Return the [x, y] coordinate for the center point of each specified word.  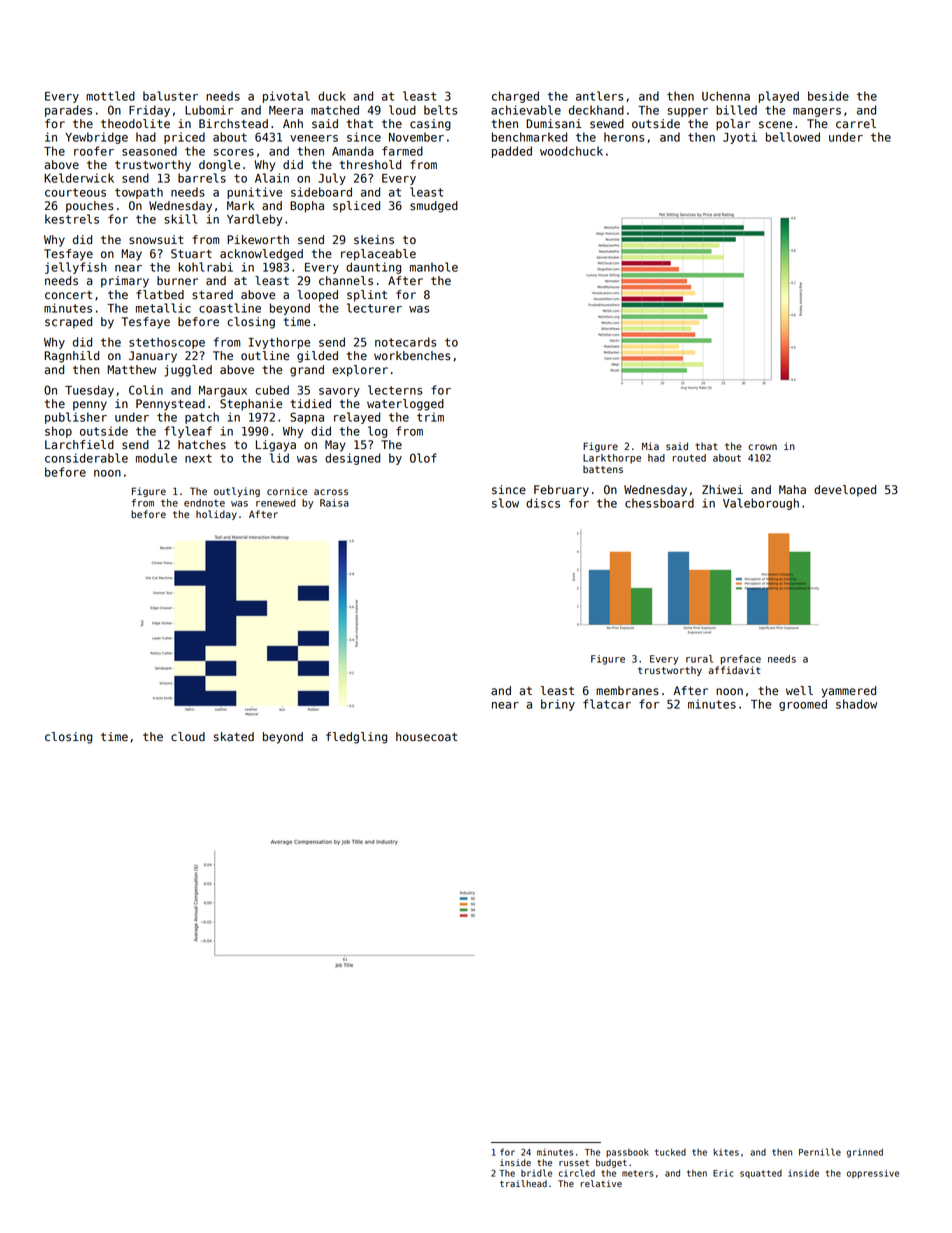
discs [543, 503]
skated [234, 737]
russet [574, 1163]
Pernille [820, 1152]
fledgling [356, 738]
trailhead [523, 1183]
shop [58, 432]
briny [558, 705]
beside [828, 96]
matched [335, 110]
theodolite [135, 124]
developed [845, 491]
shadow [856, 704]
